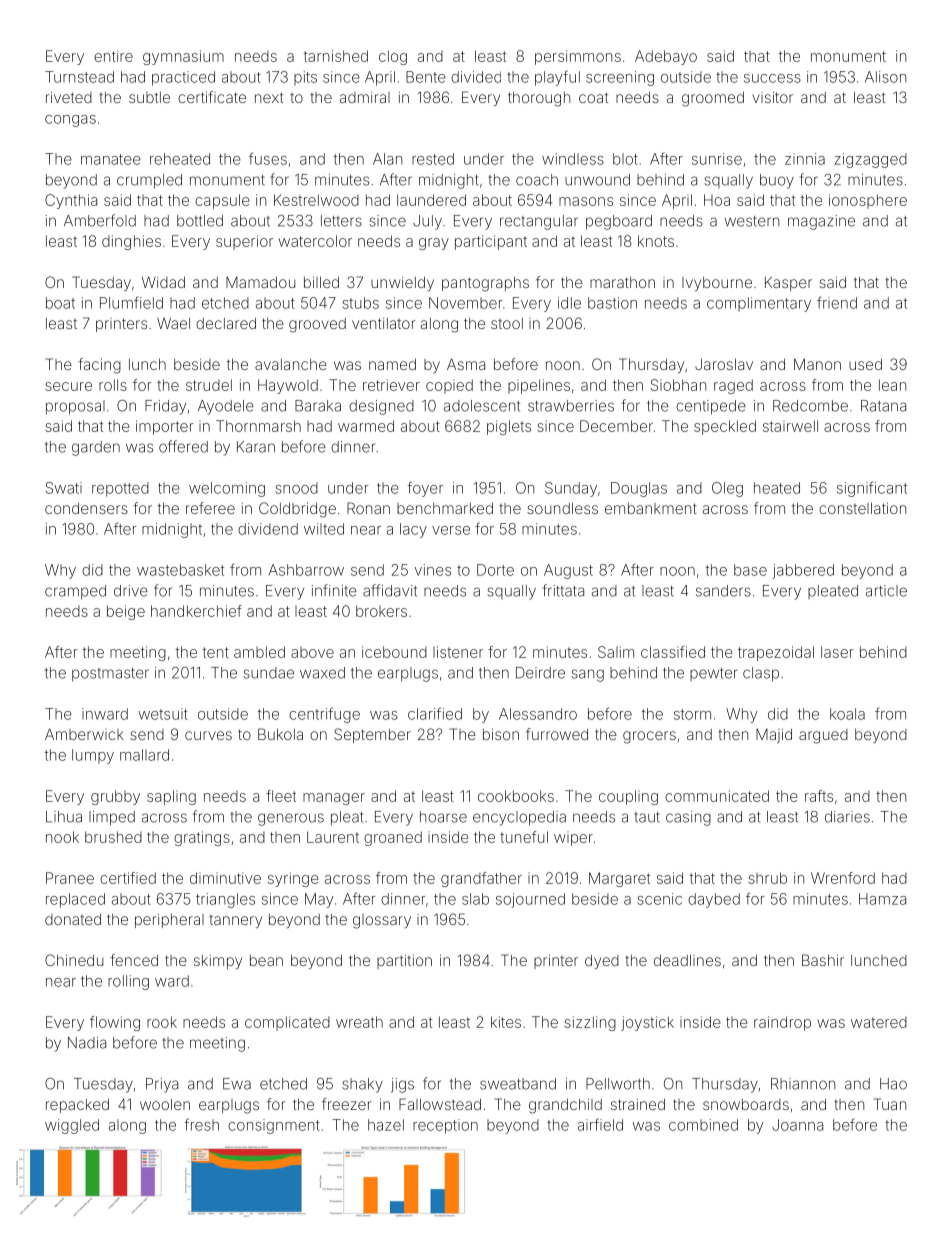 This screenshot has width=952, height=1233. I want to click on entire, so click(113, 56).
